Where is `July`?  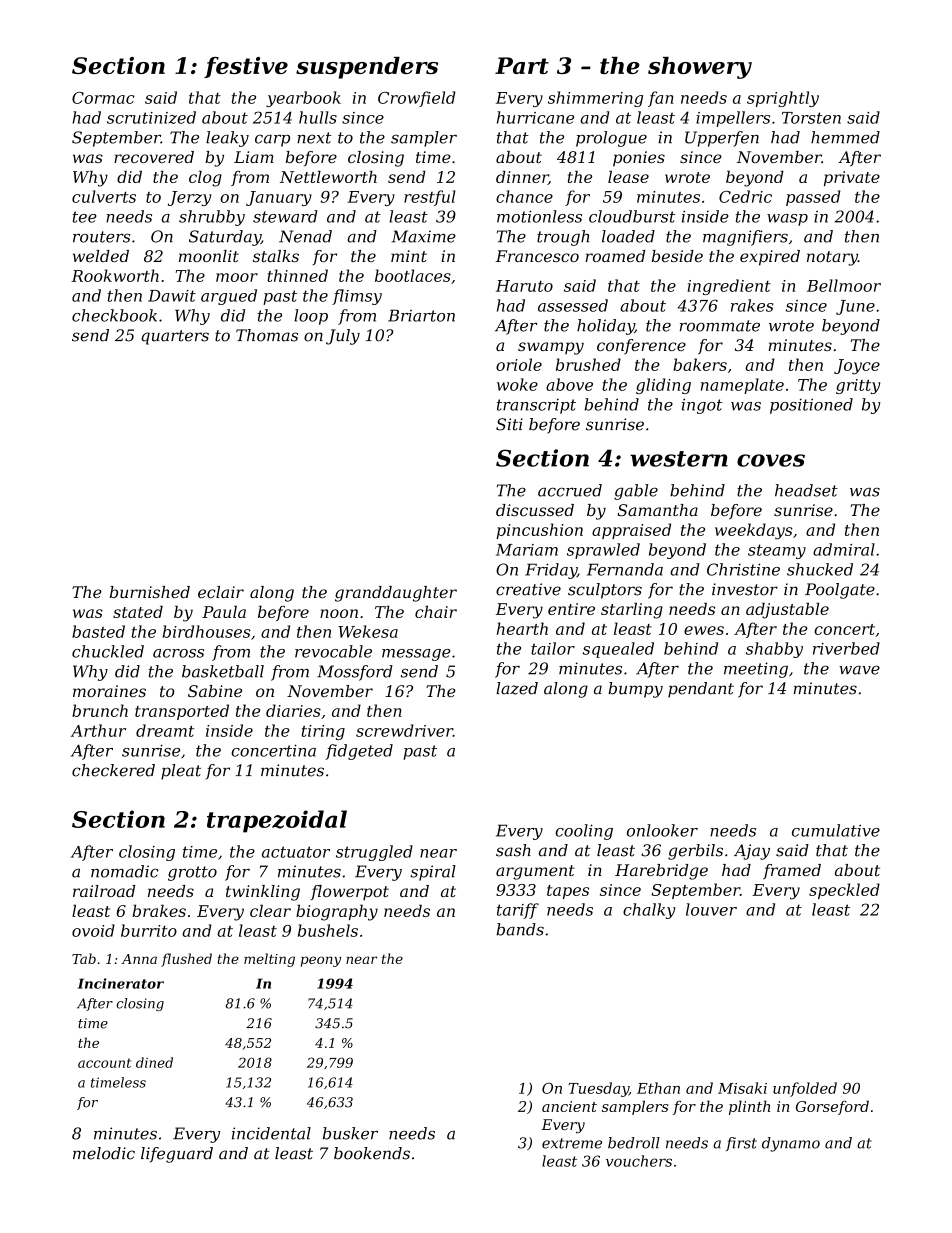
July is located at coordinates (343, 337).
